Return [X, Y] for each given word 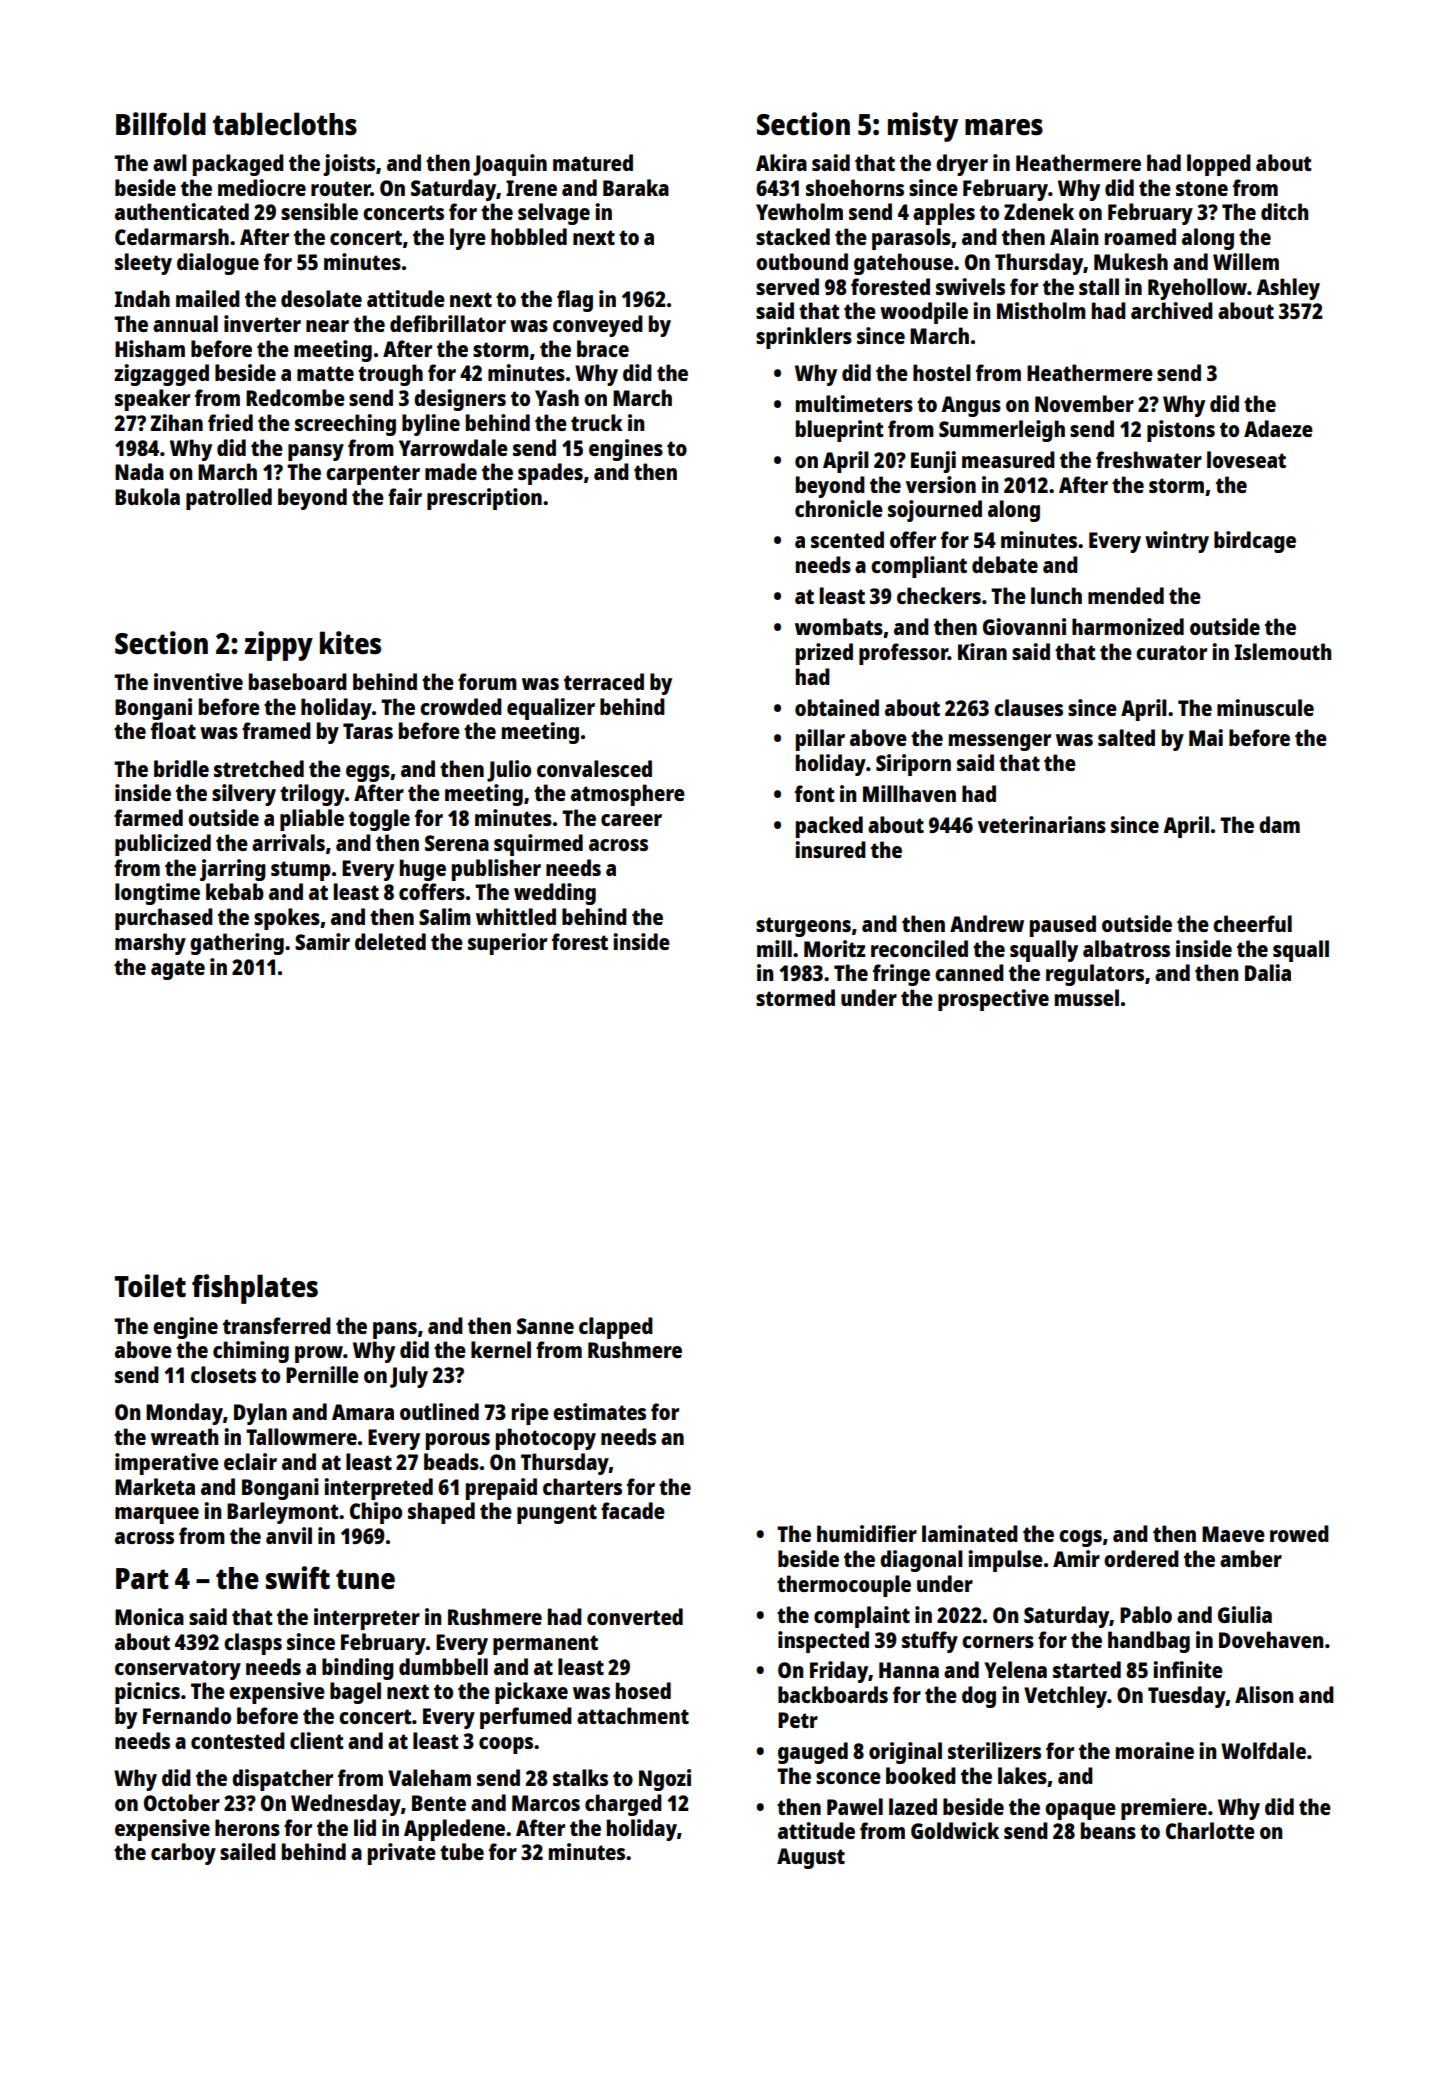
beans [1108, 1830]
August [811, 1858]
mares [1004, 127]
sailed [248, 1851]
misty [923, 127]
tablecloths [285, 124]
